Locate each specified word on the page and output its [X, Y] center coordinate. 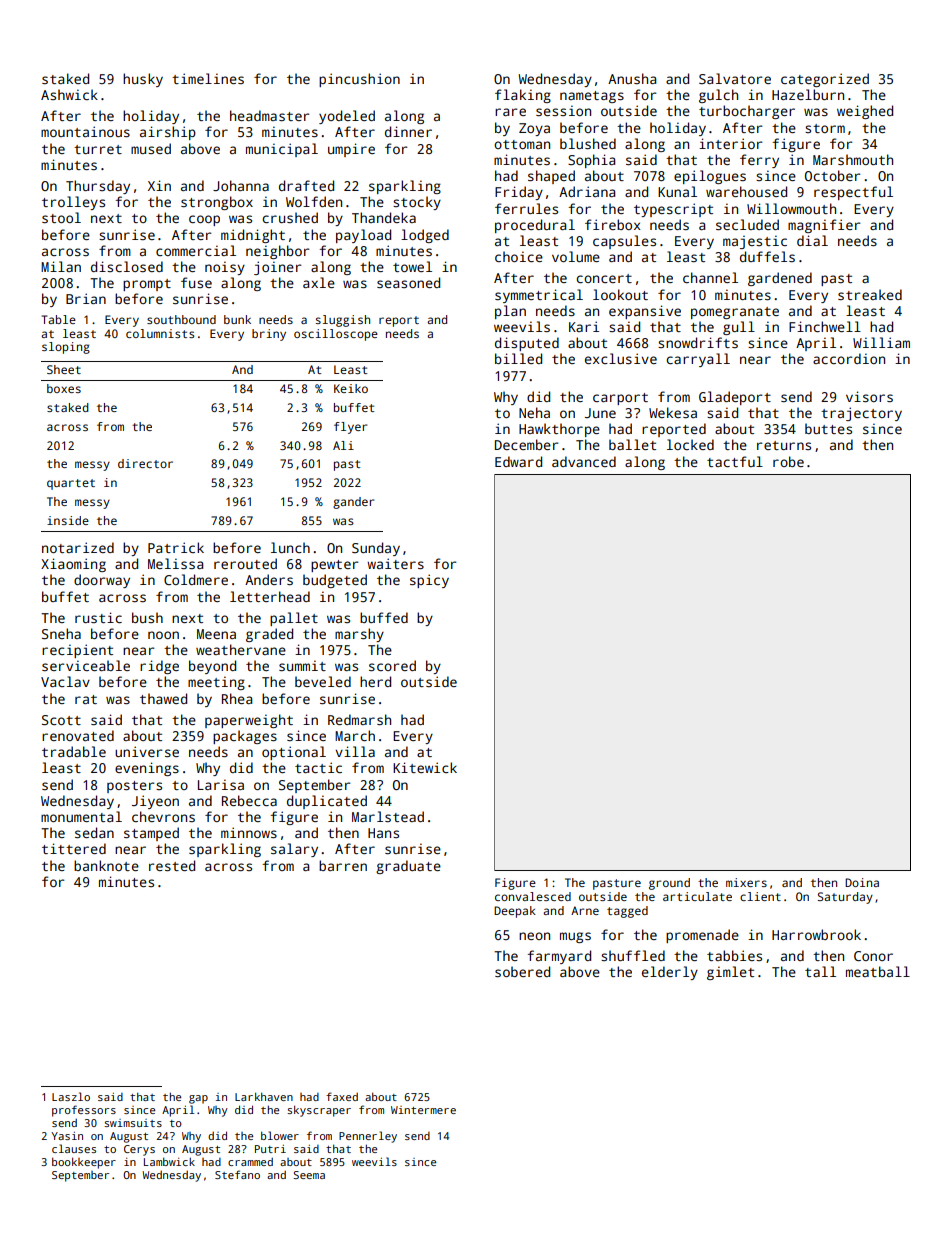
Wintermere [423, 1110]
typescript [673, 210]
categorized [825, 80]
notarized [78, 547]
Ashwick [69, 94]
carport [620, 399]
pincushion [359, 80]
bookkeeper [84, 1163]
